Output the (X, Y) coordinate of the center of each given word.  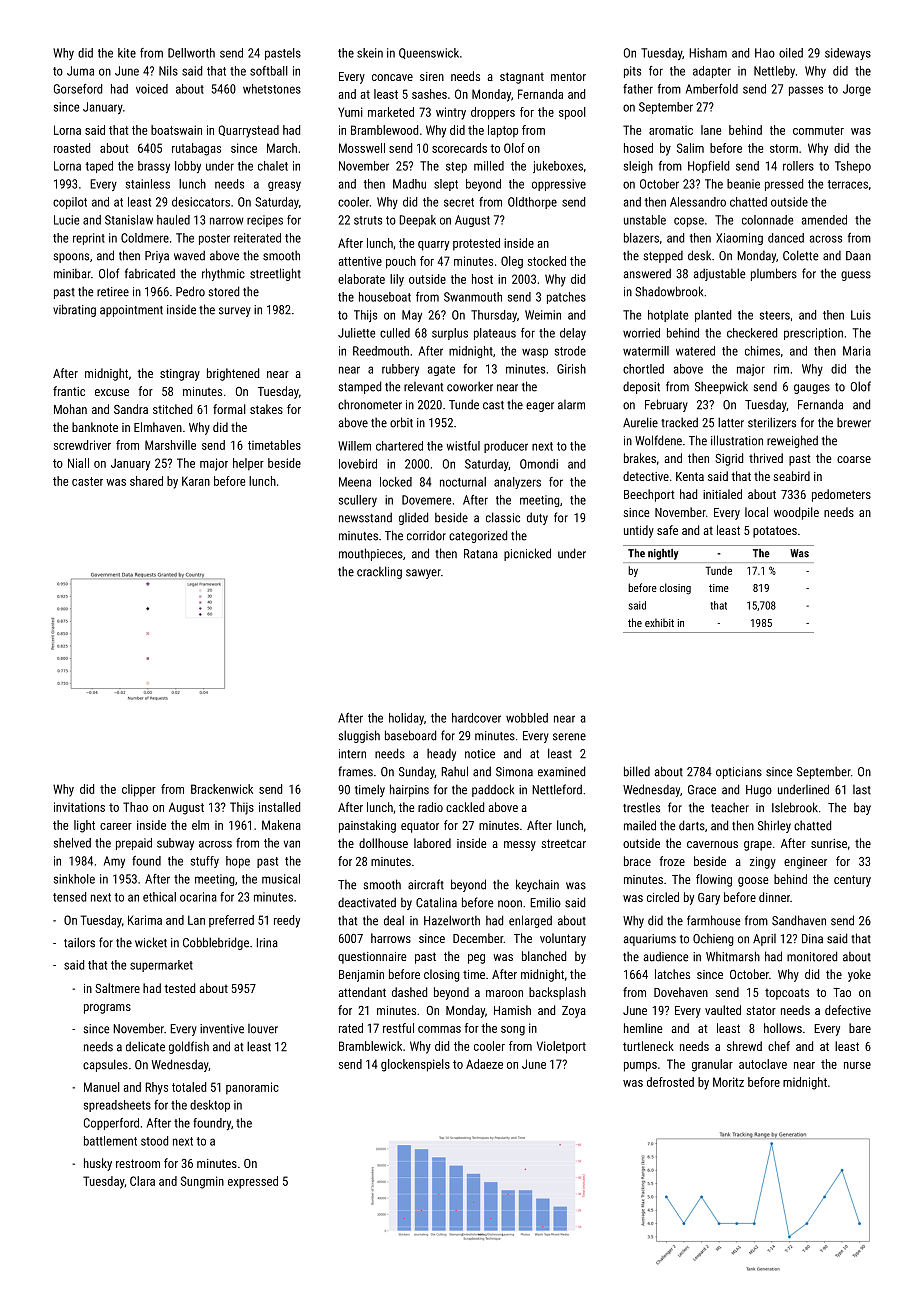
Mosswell (362, 148)
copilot (70, 203)
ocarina (198, 897)
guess (856, 276)
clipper (139, 790)
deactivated (367, 902)
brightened (233, 374)
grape (758, 846)
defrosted (670, 1082)
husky (98, 1164)
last (862, 790)
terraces (848, 184)
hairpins (409, 790)
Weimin (543, 315)
